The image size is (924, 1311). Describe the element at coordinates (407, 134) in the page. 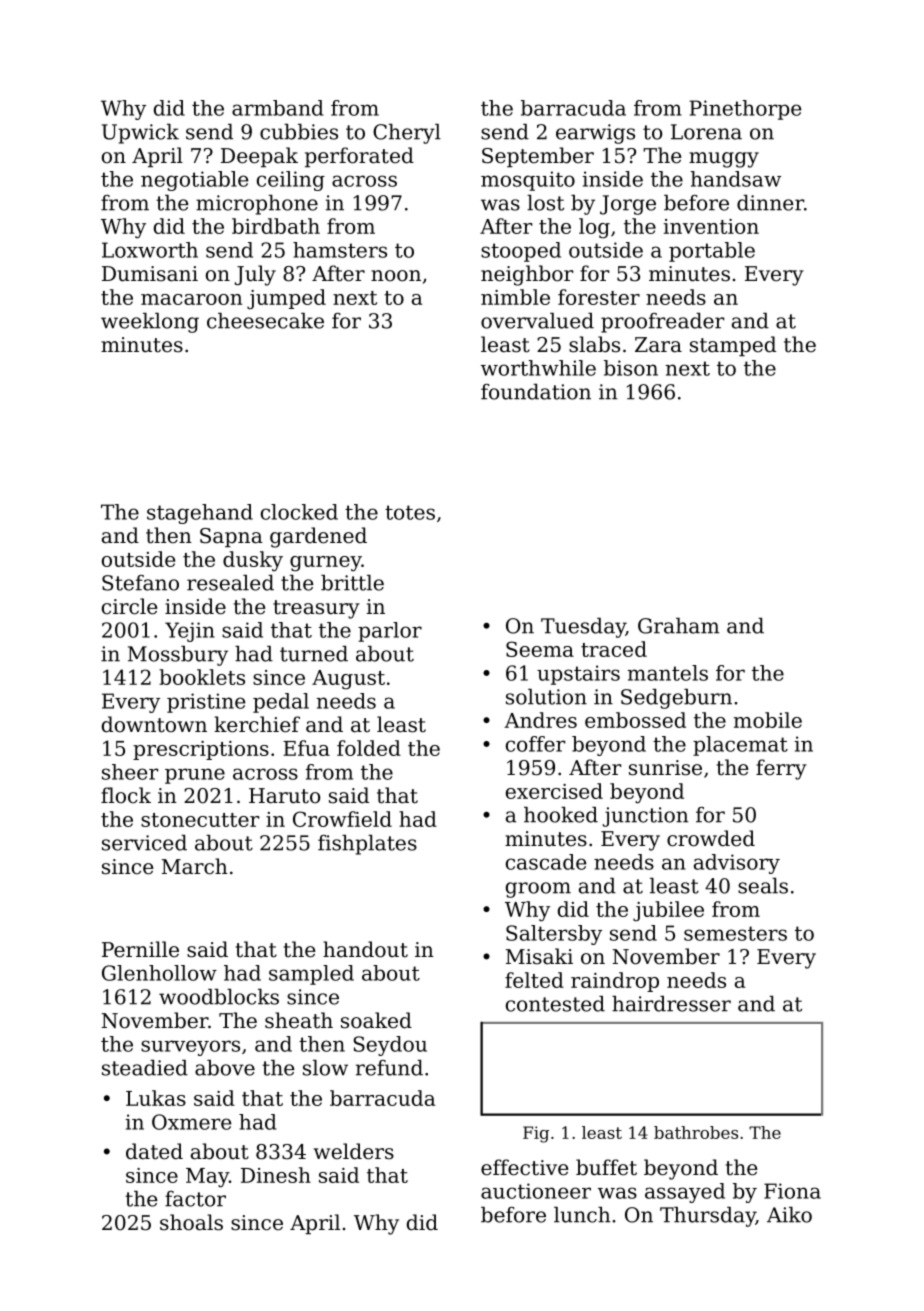

I see `Cheryl` at that location.
